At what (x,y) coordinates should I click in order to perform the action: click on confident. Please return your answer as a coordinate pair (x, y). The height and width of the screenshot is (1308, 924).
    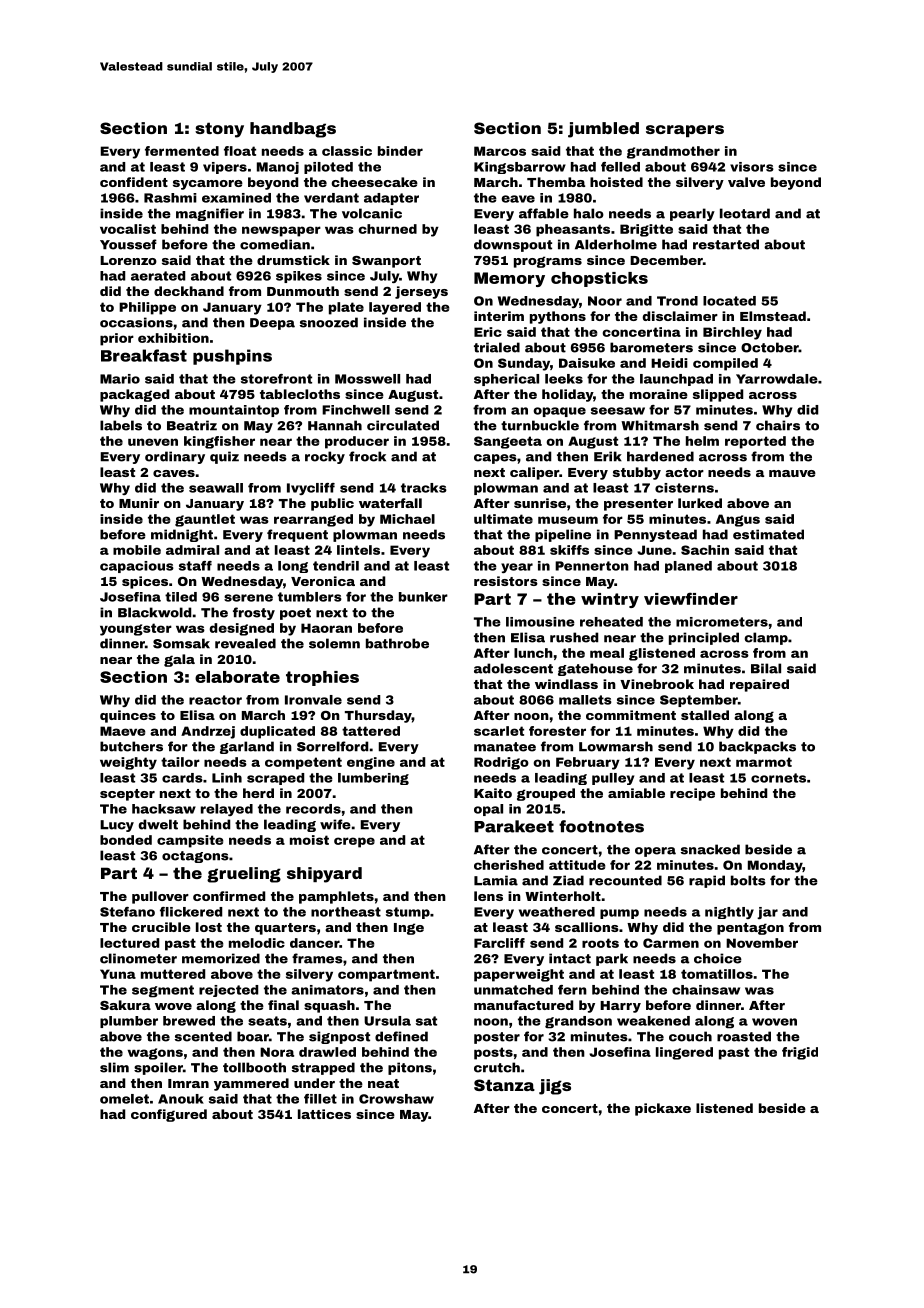
    Looking at the image, I should click on (134, 182).
